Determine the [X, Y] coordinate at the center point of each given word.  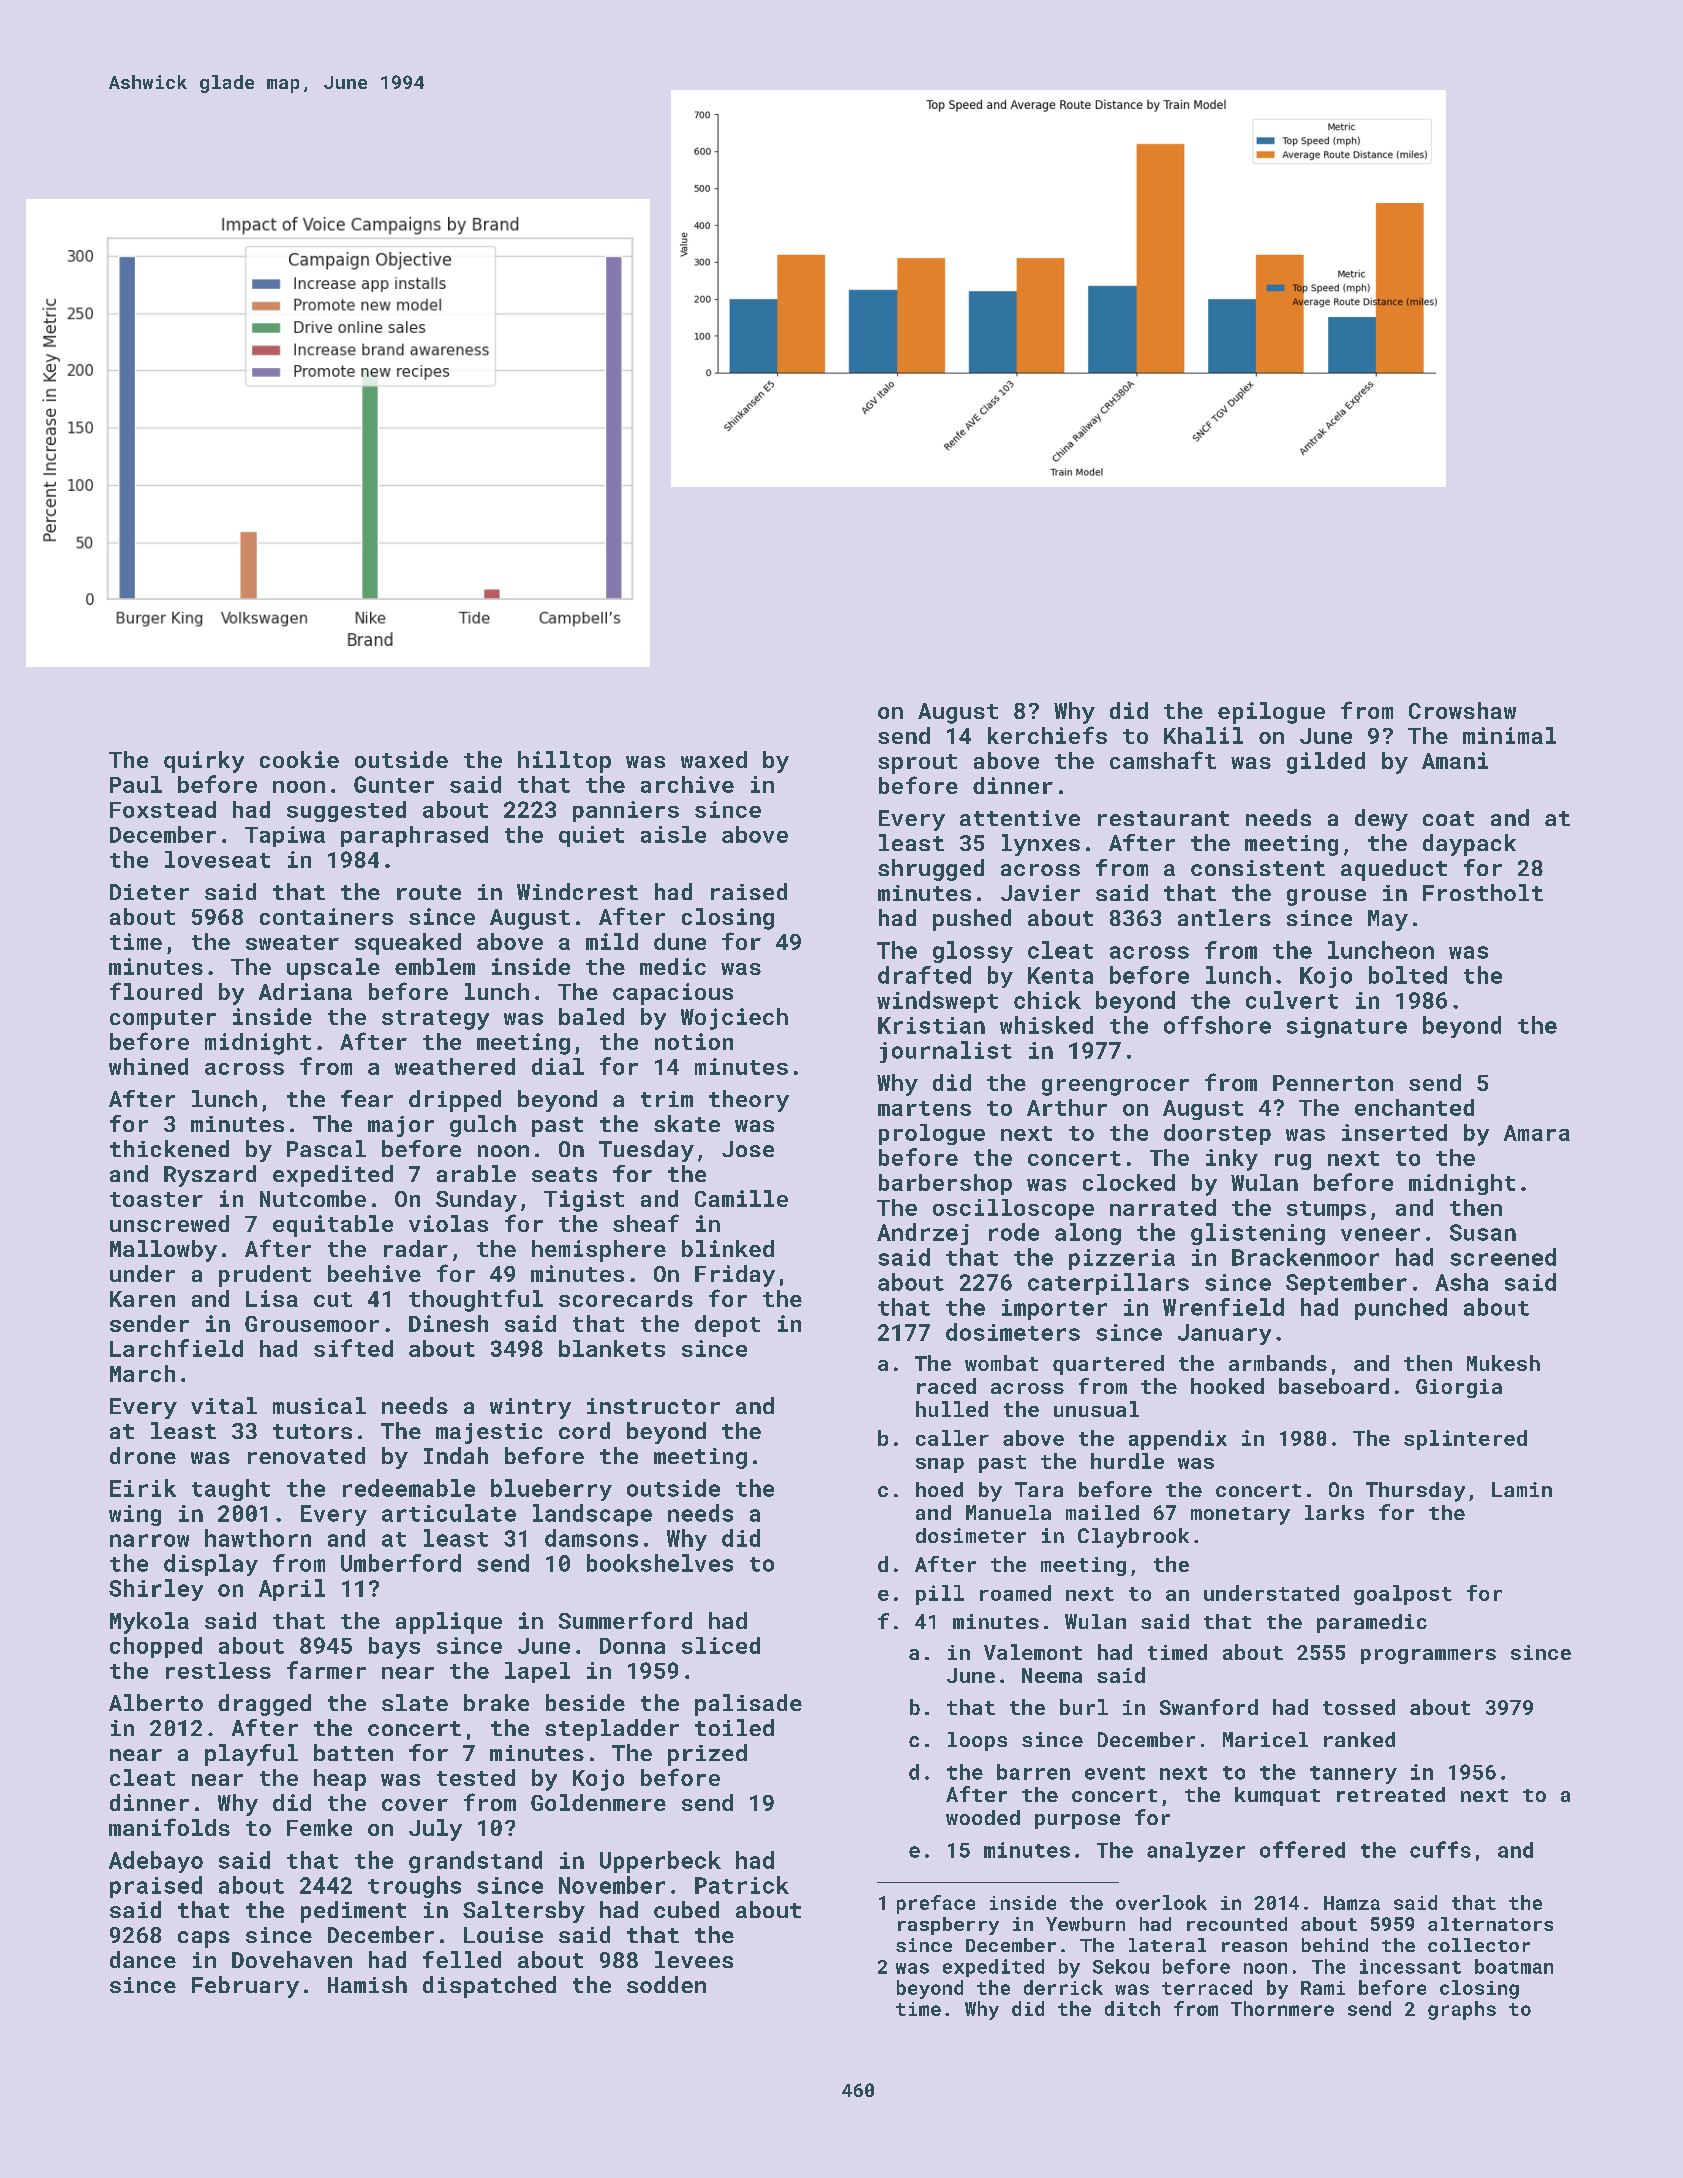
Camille [741, 1198]
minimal [1509, 735]
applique [449, 1623]
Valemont [1033, 1652]
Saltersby [524, 1912]
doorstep [1217, 1134]
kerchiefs [1047, 735]
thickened [169, 1148]
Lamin [1522, 1489]
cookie [299, 759]
